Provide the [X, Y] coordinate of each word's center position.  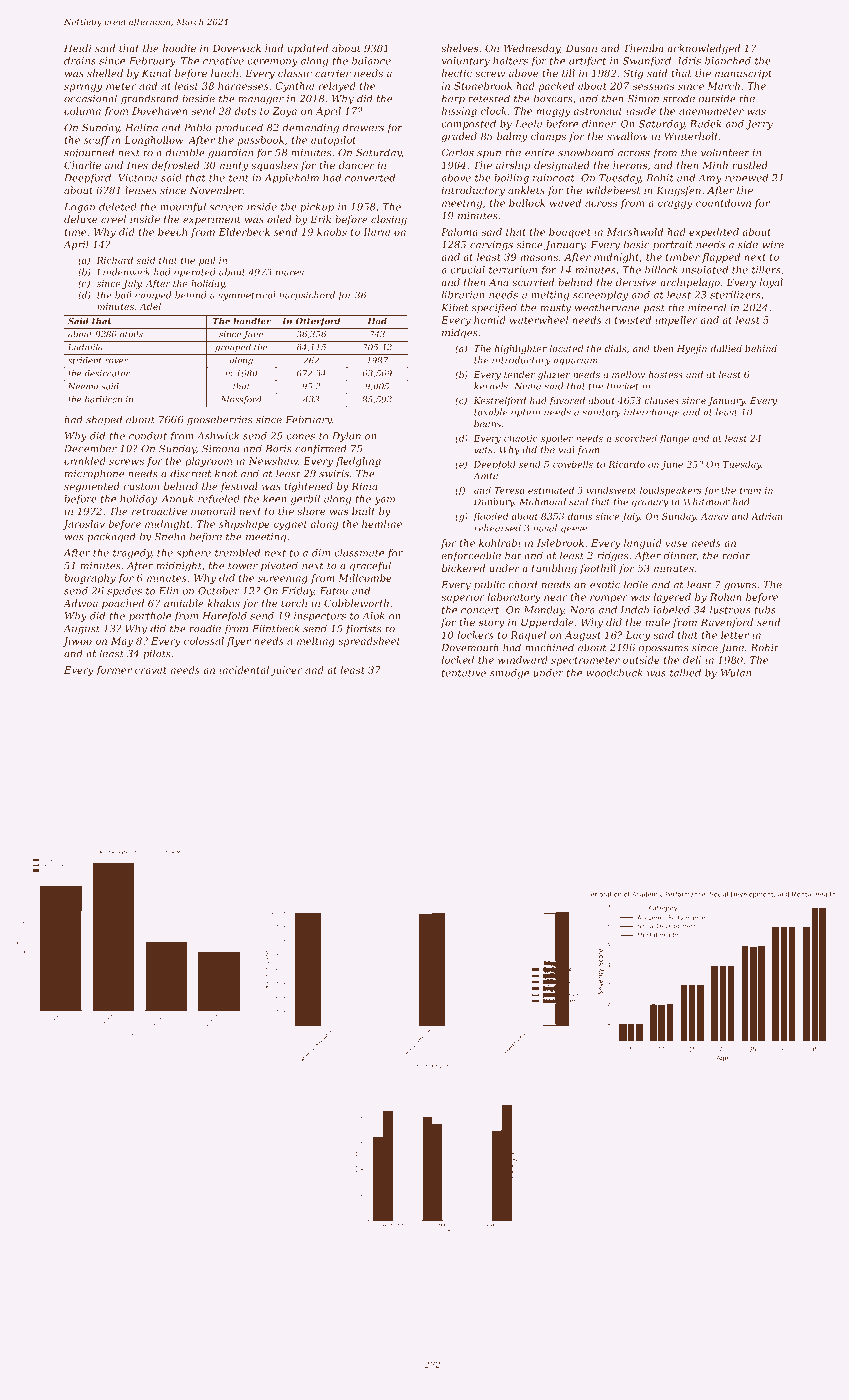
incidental [244, 670]
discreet [190, 473]
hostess [666, 374]
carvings [491, 246]
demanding [310, 128]
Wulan [736, 673]
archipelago [690, 283]
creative [223, 61]
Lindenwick [123, 272]
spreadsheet [369, 642]
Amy [710, 179]
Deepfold [495, 465]
